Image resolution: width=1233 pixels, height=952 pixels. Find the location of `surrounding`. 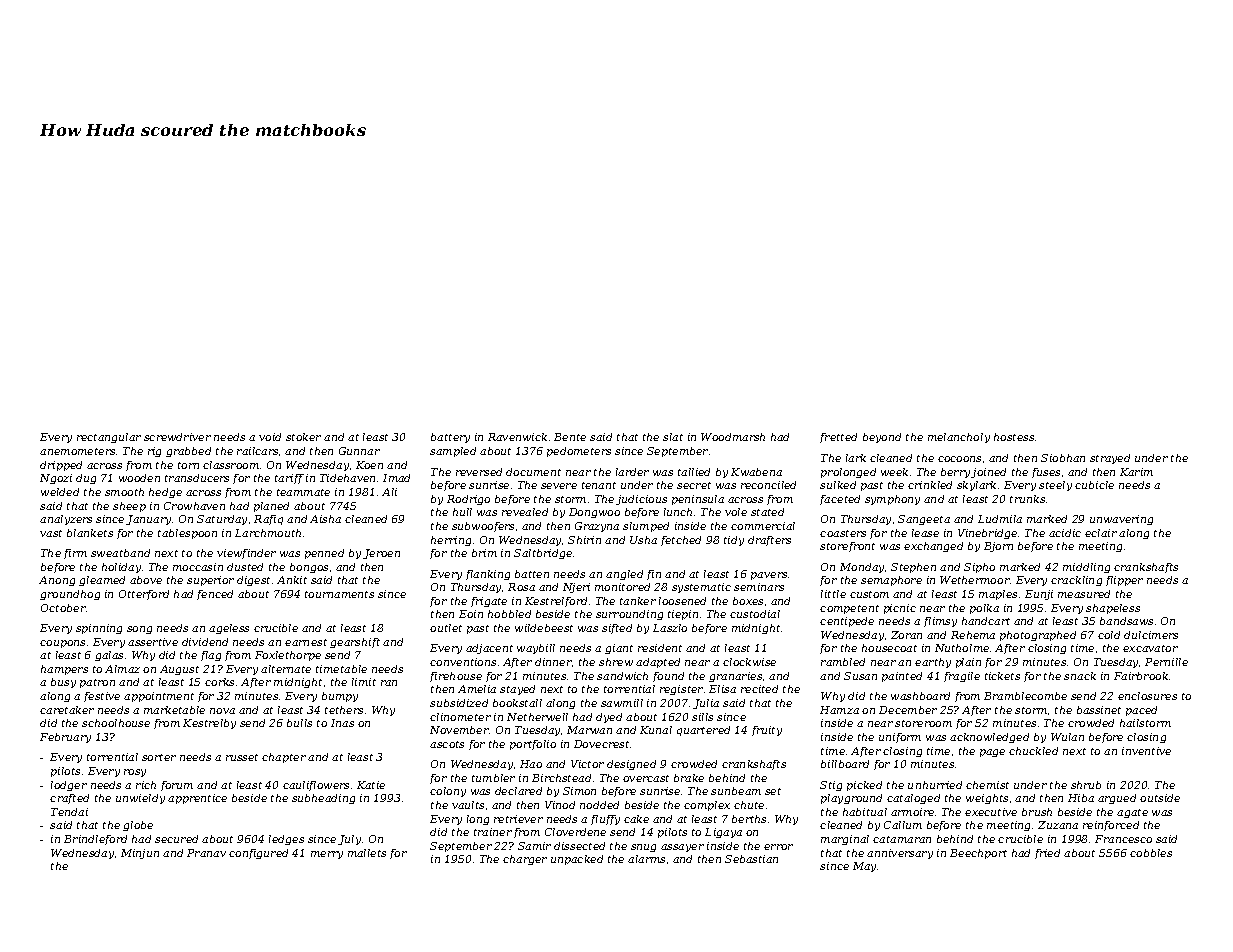

surrounding is located at coordinates (629, 615).
